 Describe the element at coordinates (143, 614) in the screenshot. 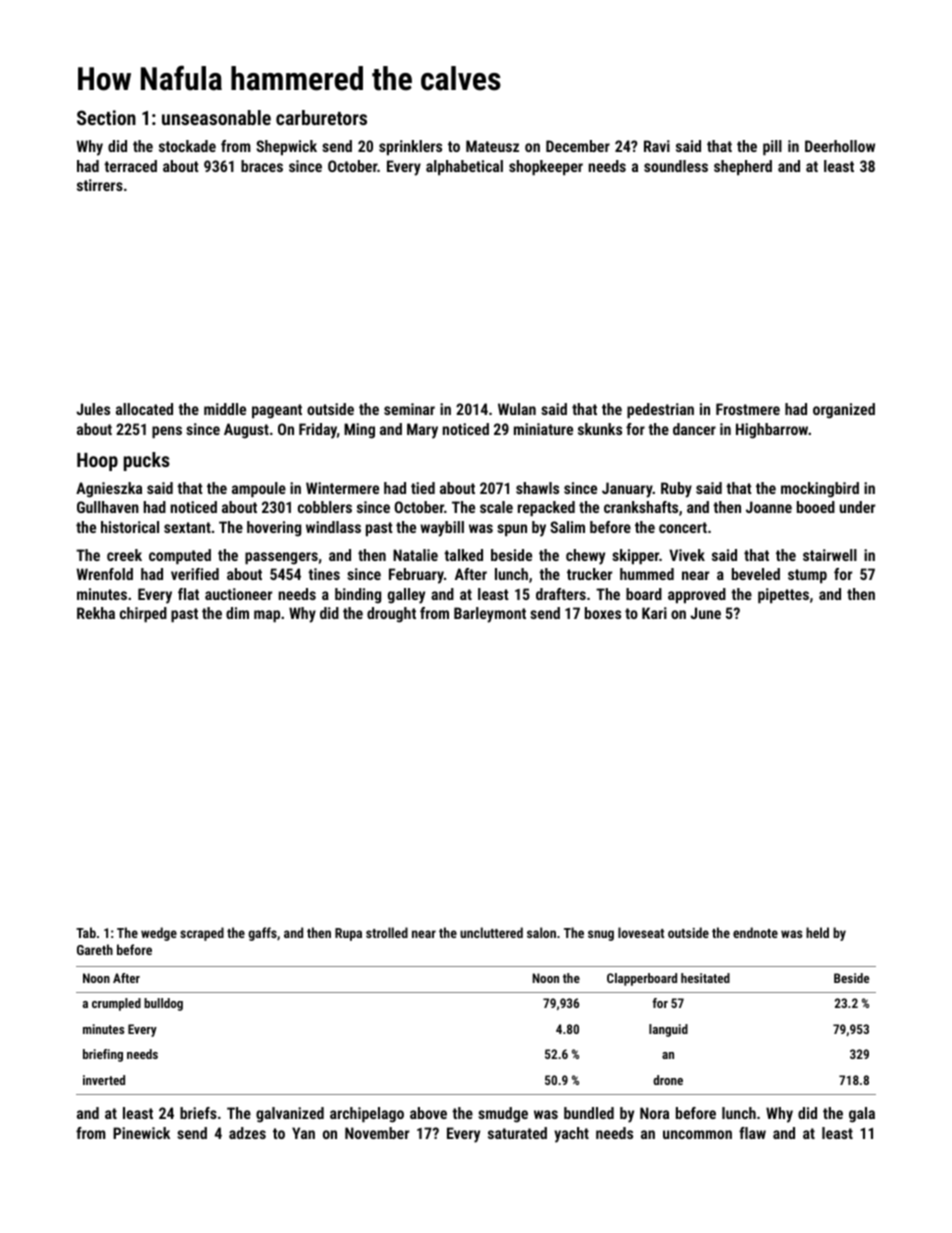

I see `chirped` at that location.
